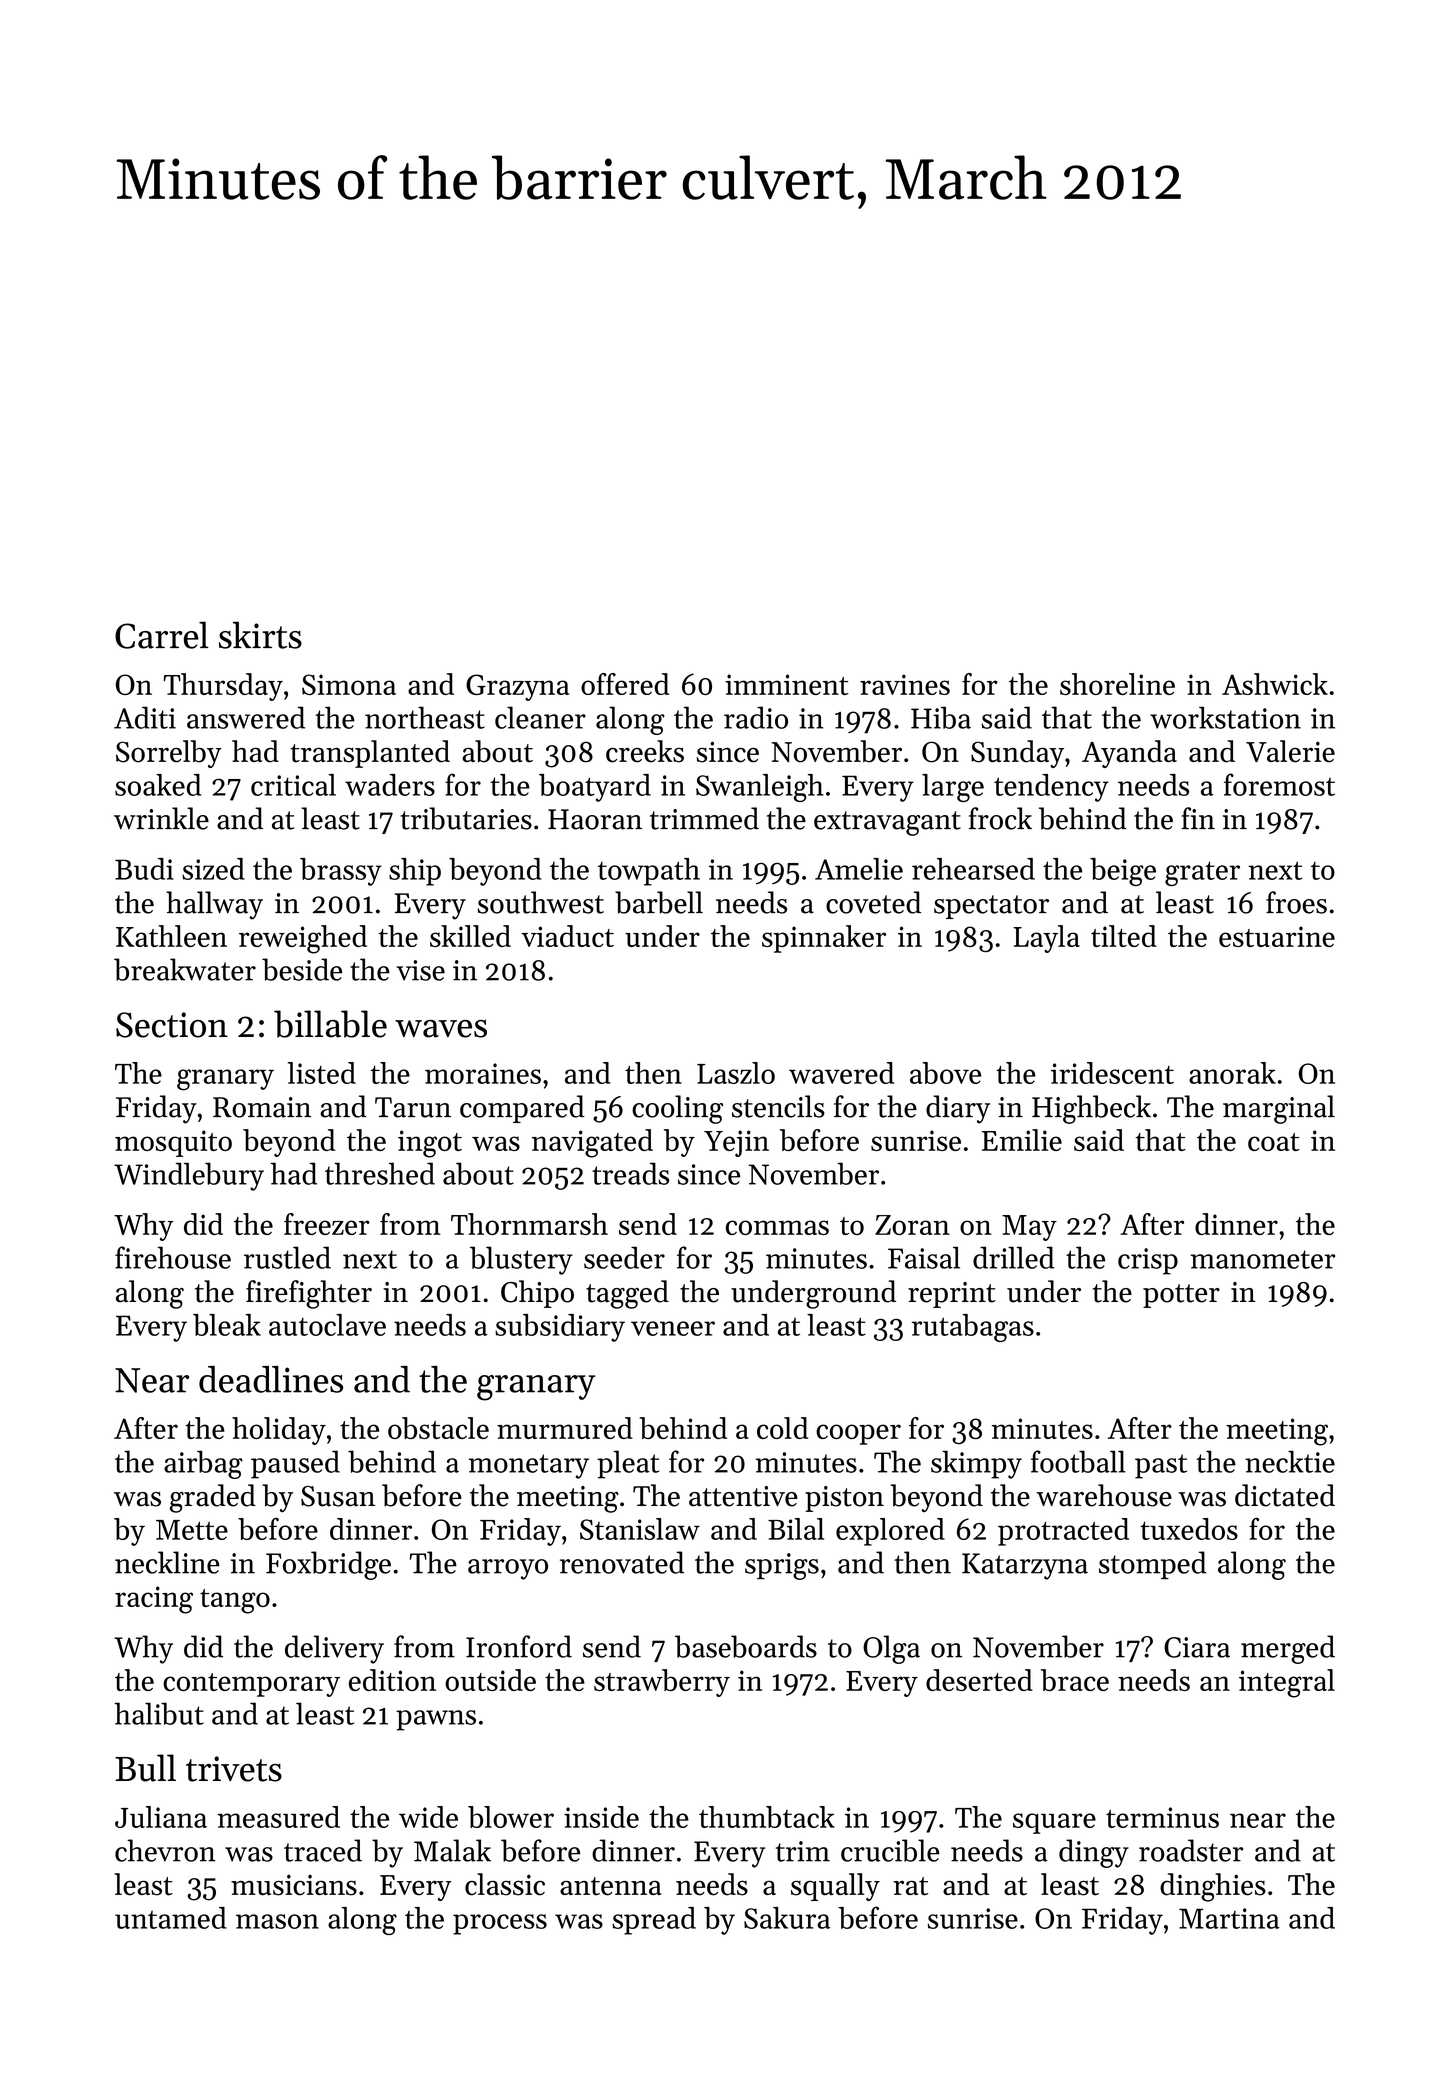 The height and width of the screenshot is (2100, 1450). What do you see at coordinates (1025, 1566) in the screenshot?
I see `Katarzyna` at bounding box center [1025, 1566].
